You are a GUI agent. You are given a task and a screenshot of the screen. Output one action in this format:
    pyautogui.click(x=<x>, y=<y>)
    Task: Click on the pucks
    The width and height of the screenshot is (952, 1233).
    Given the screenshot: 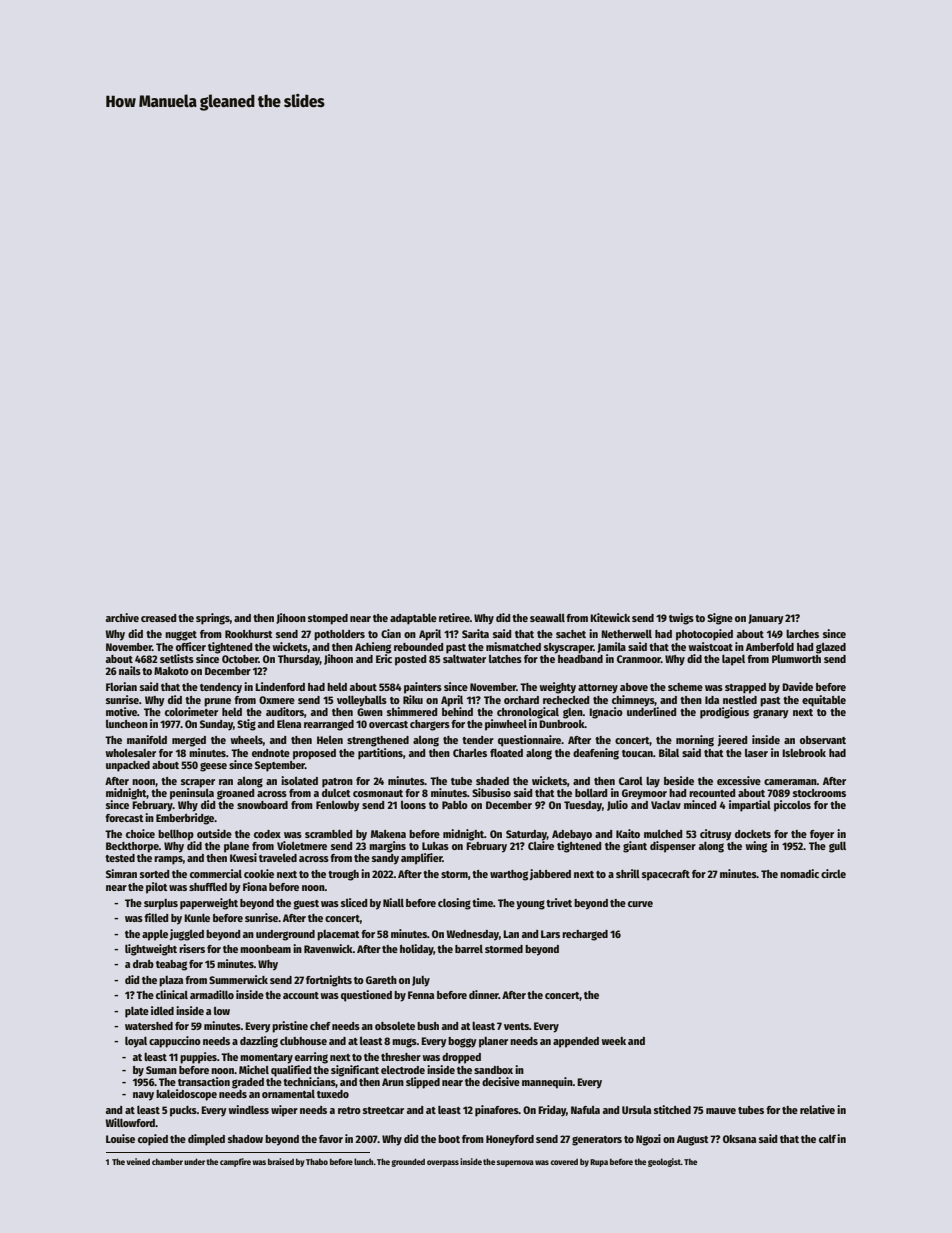 What is the action you would take?
    pyautogui.click(x=183, y=1111)
